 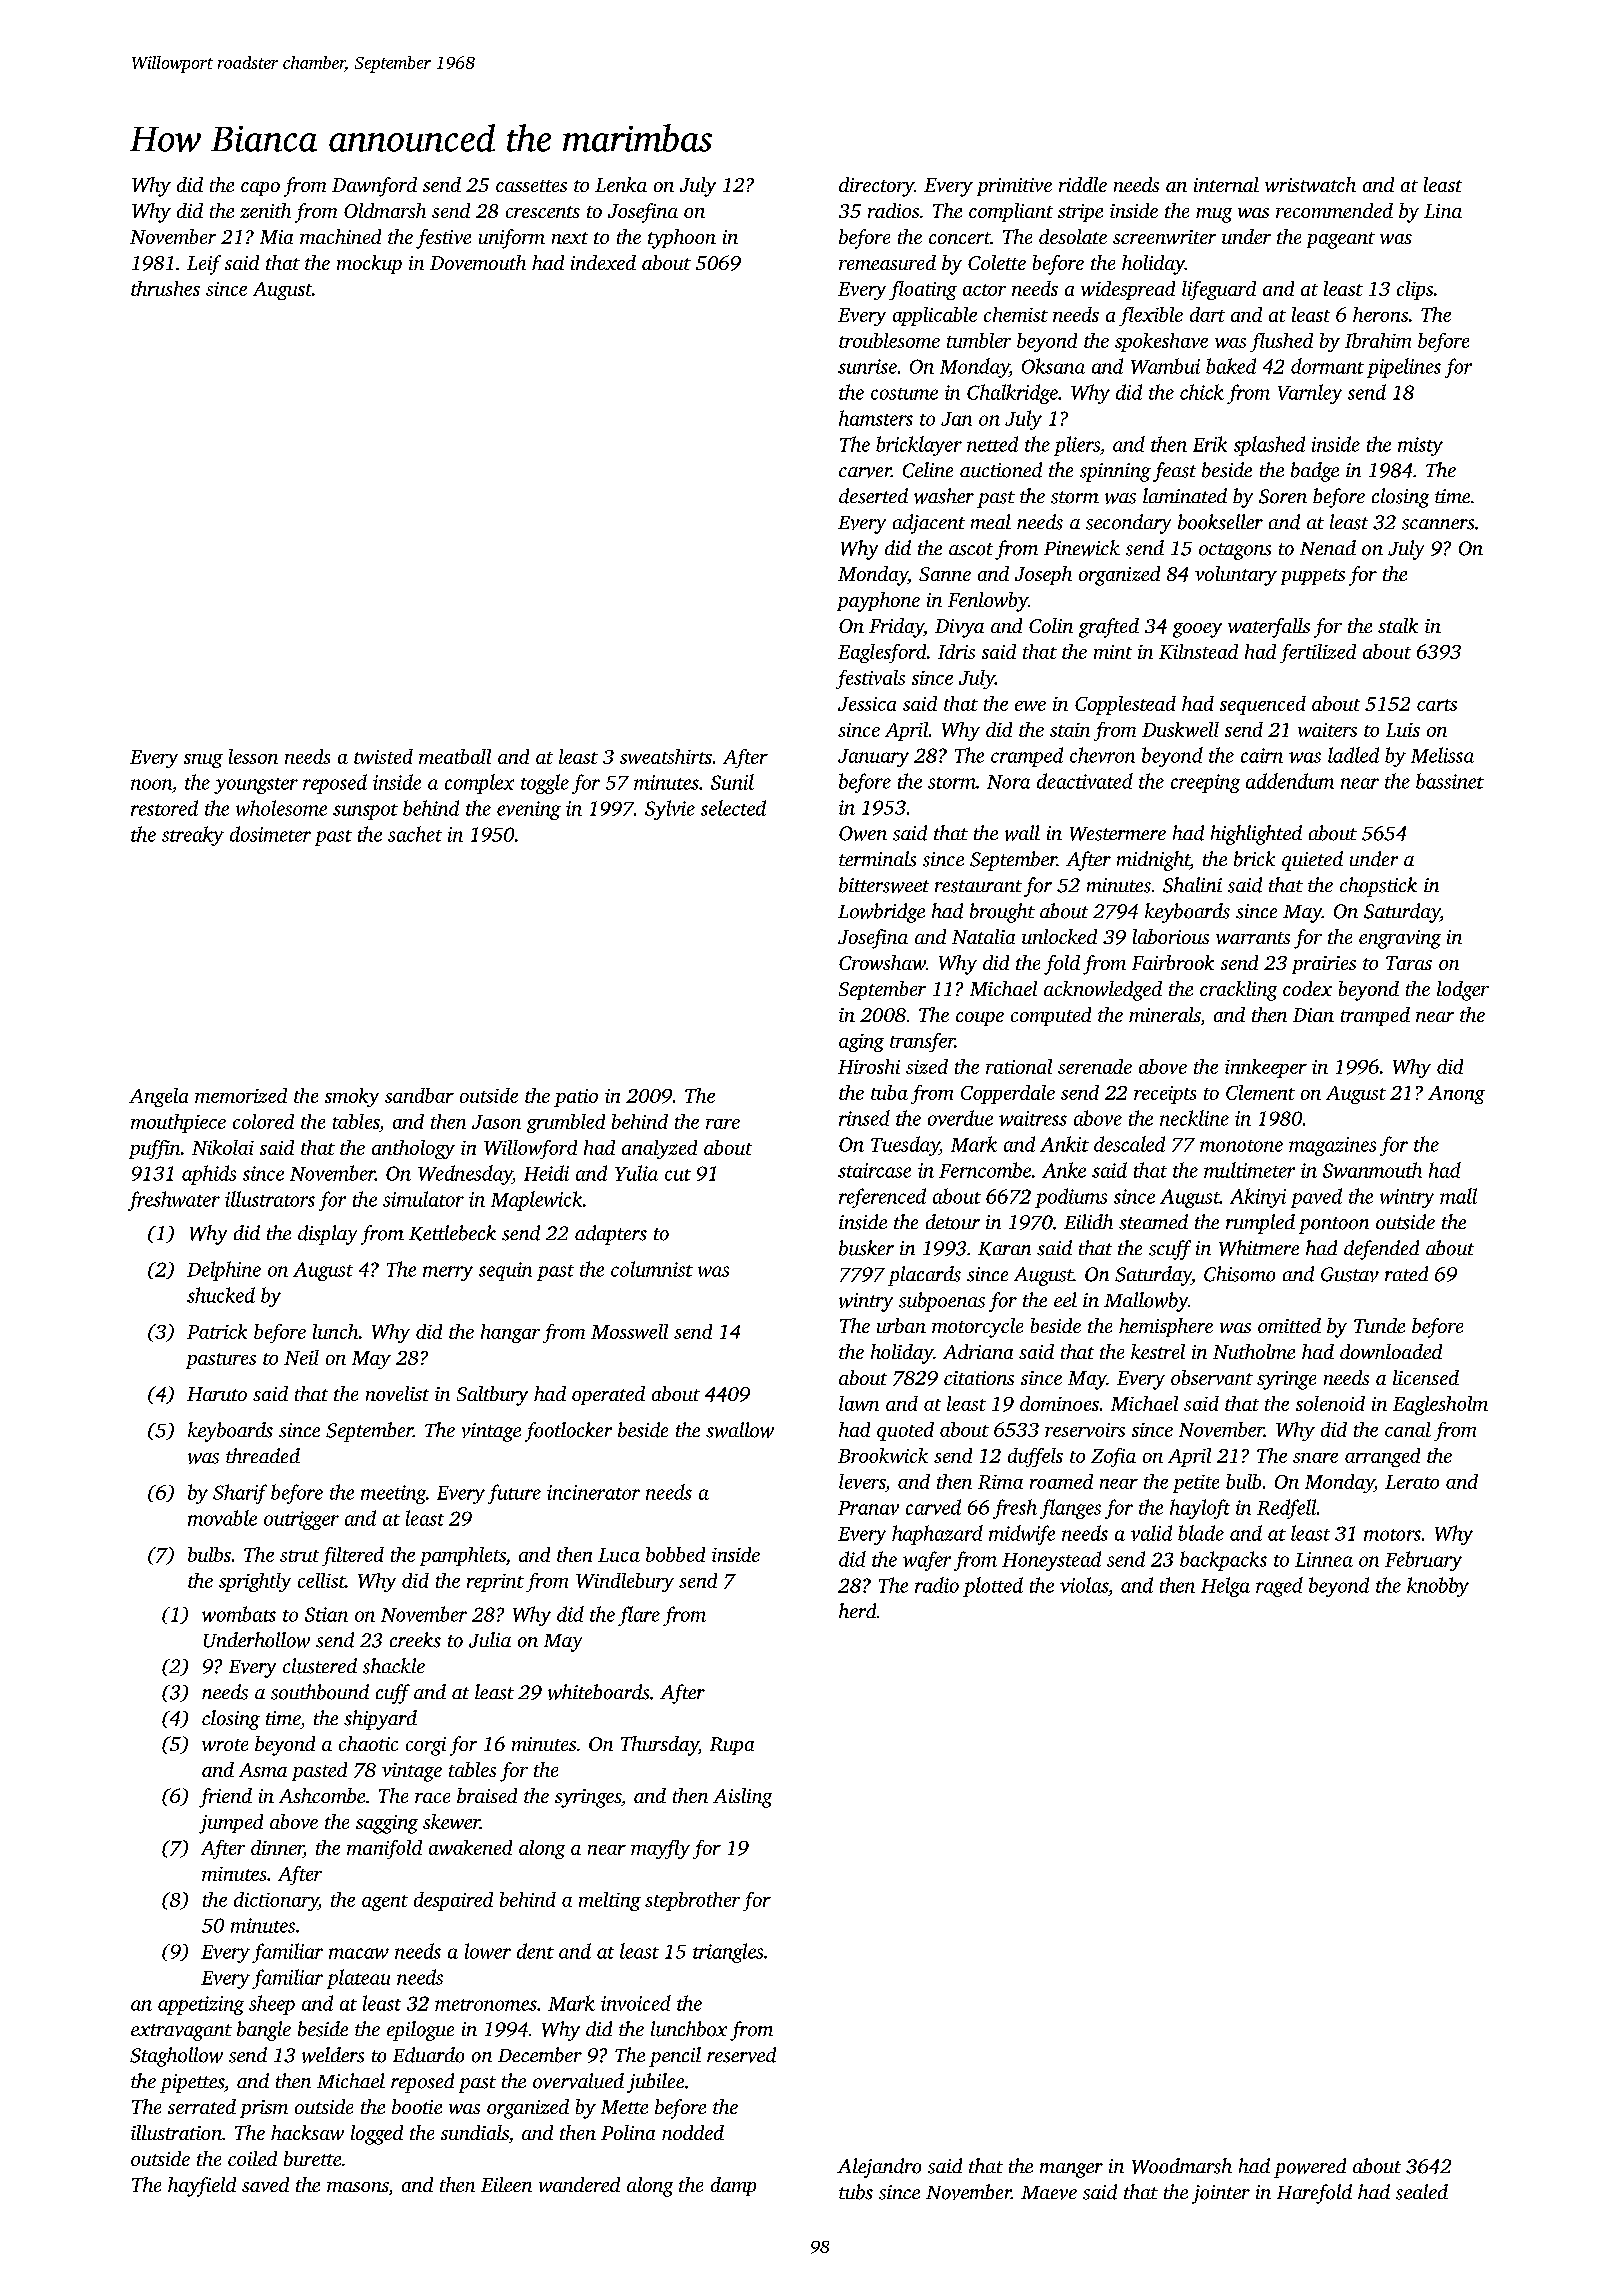 What do you see at coordinates (866, 1248) in the document?
I see `busker` at bounding box center [866, 1248].
